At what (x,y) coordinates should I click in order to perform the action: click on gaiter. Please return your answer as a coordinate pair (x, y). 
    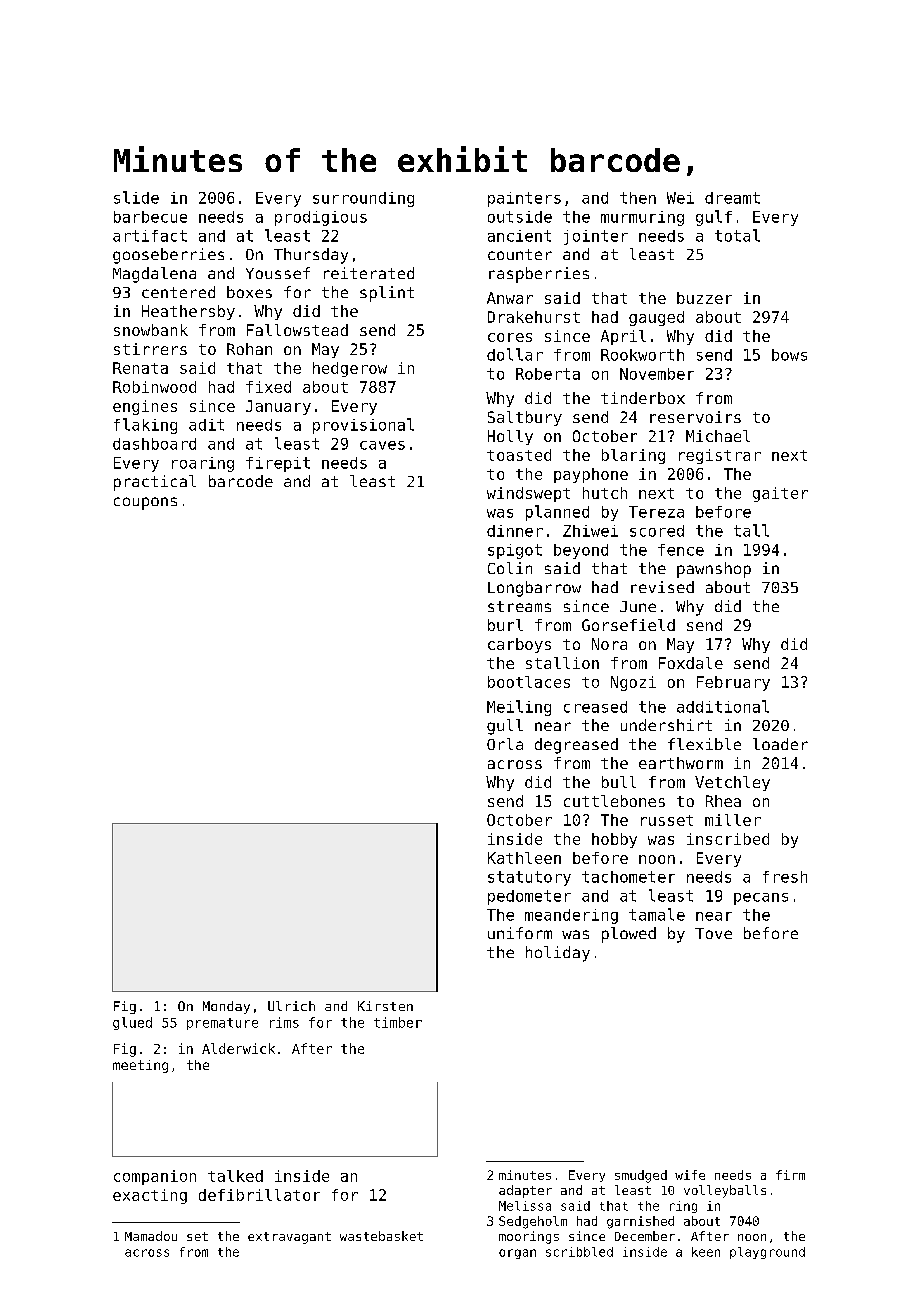
    Looking at the image, I should click on (780, 494).
